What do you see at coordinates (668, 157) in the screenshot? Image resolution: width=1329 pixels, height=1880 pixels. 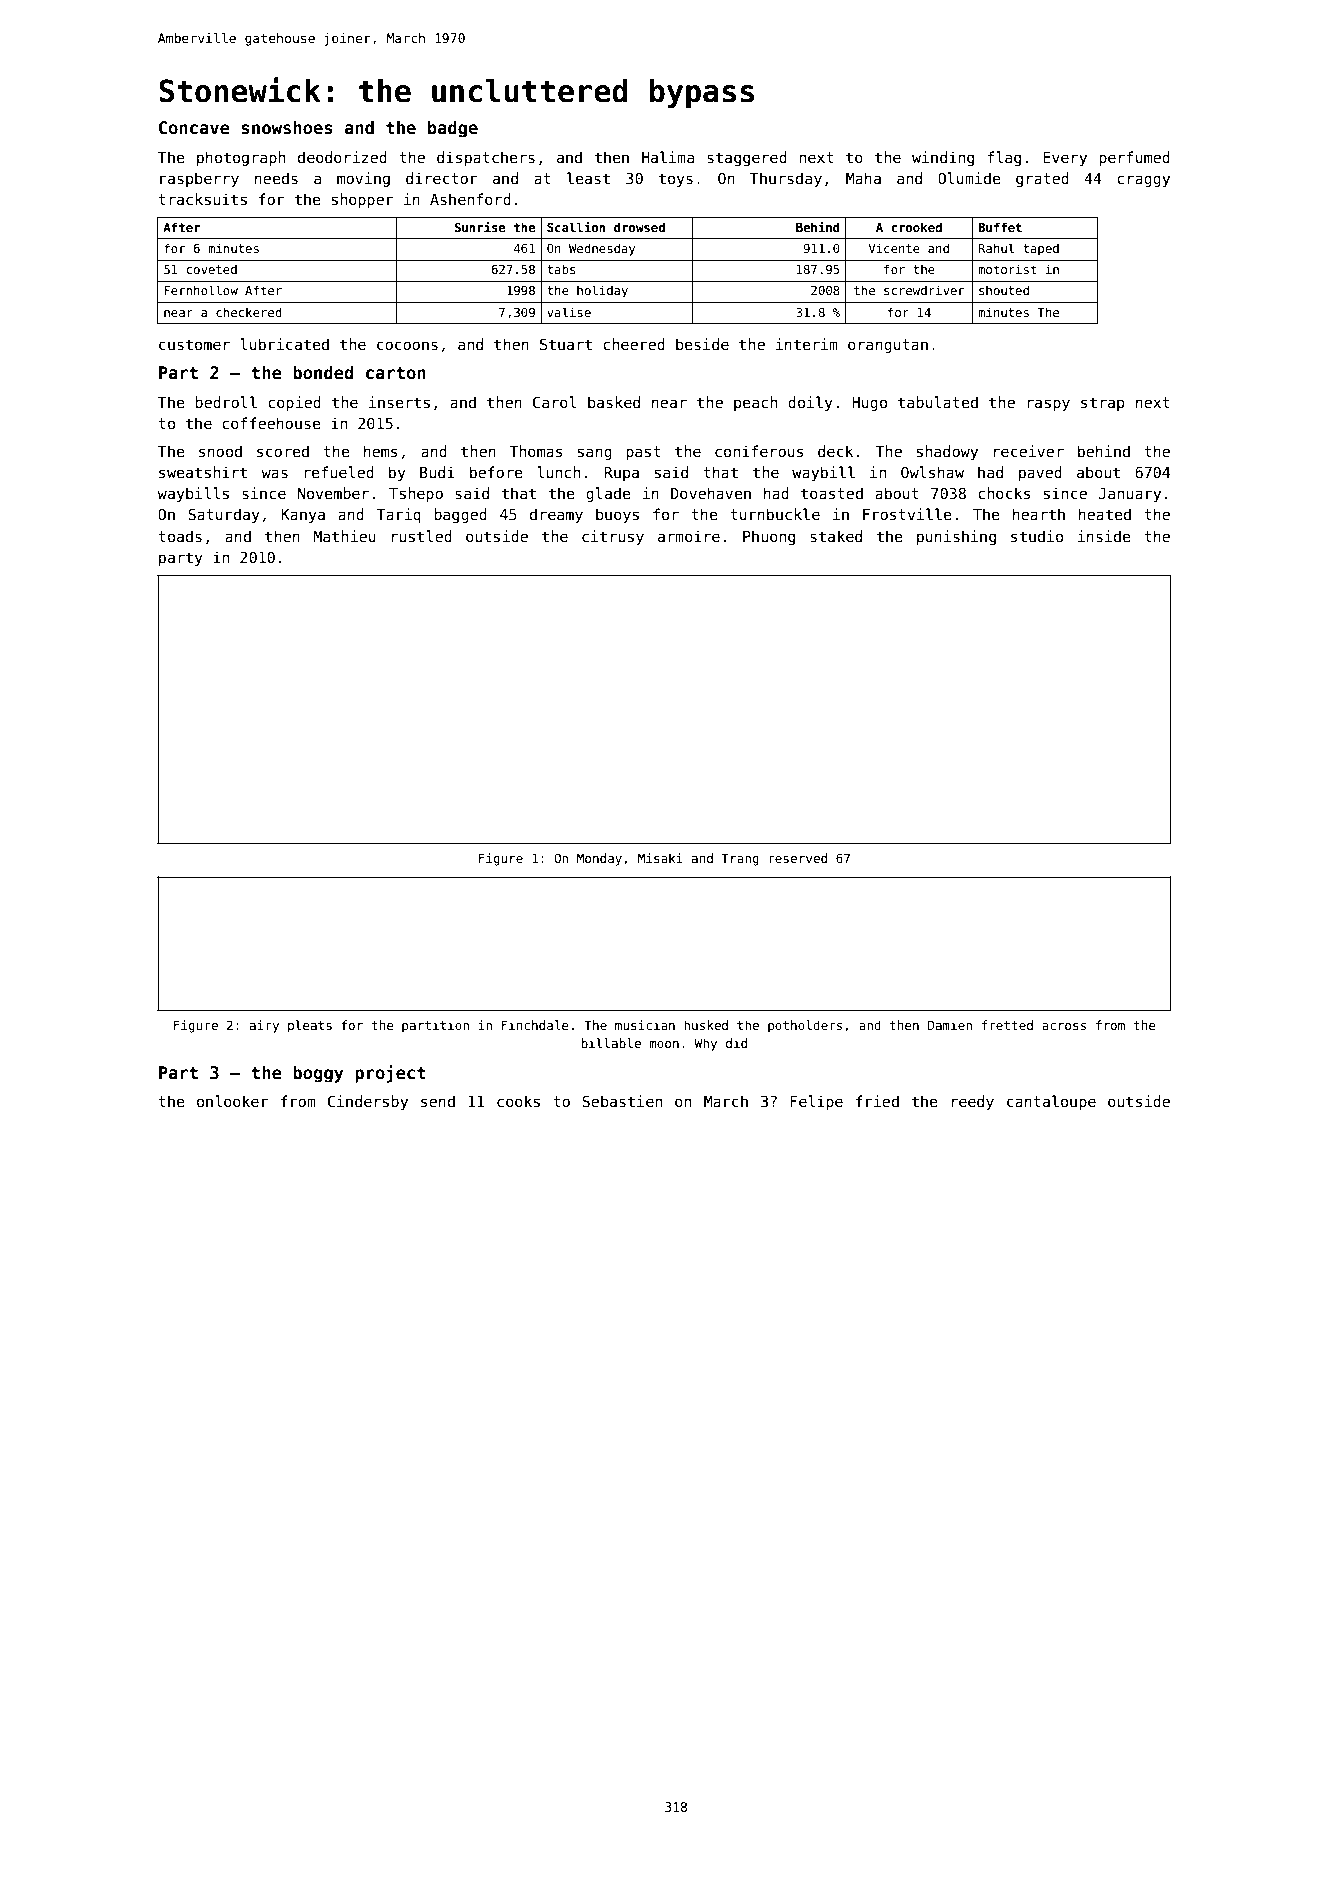 I see `Halima` at bounding box center [668, 157].
